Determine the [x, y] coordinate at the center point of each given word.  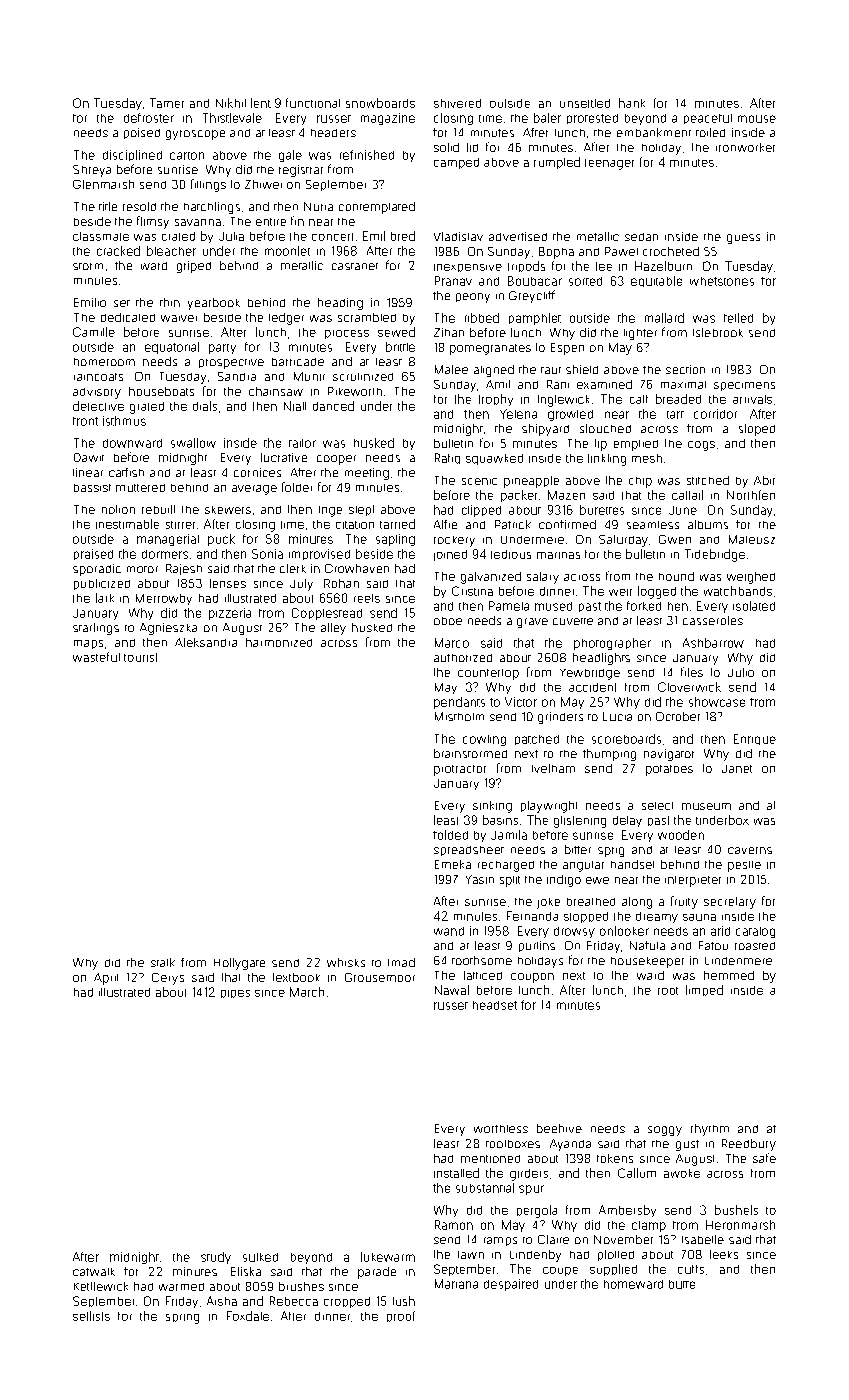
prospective [231, 364]
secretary [730, 903]
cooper [336, 460]
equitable [656, 281]
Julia [231, 236]
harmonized [279, 642]
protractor [460, 770]
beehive [559, 1128]
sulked [260, 1257]
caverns [750, 850]
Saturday [623, 541]
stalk [163, 962]
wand [449, 931]
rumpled [557, 163]
